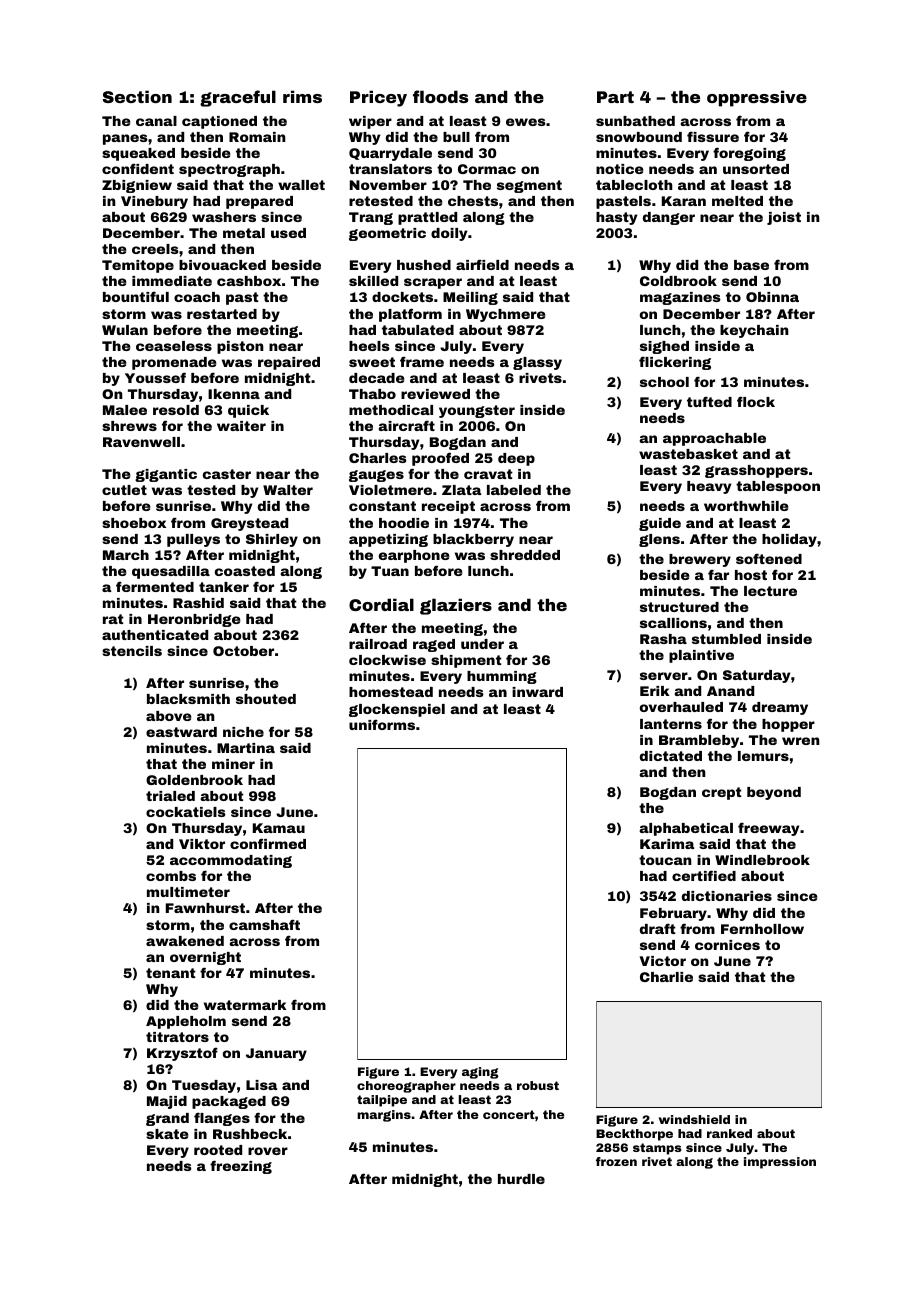  I want to click on March, so click(126, 555).
